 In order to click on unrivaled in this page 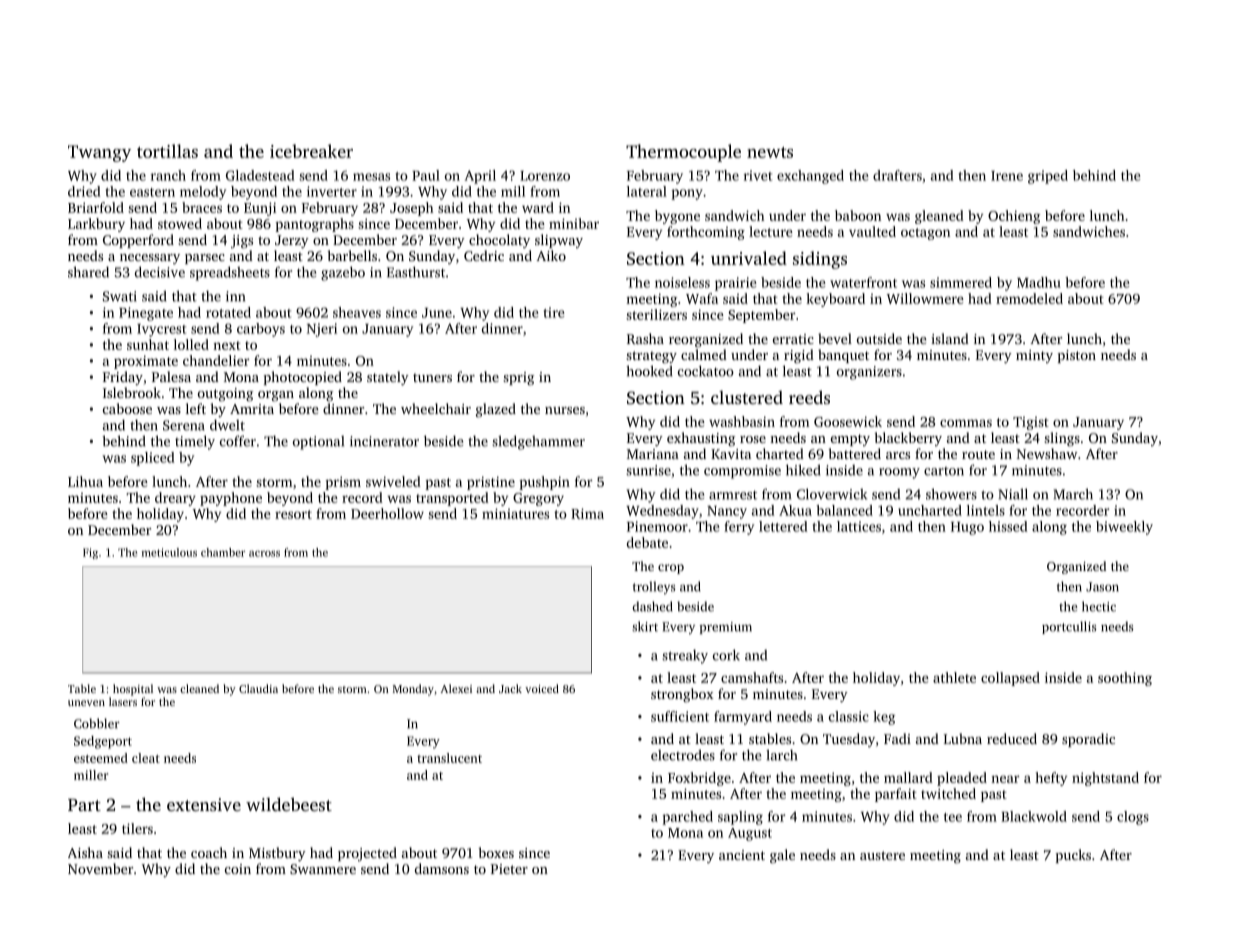, I will do `click(749, 258)`.
